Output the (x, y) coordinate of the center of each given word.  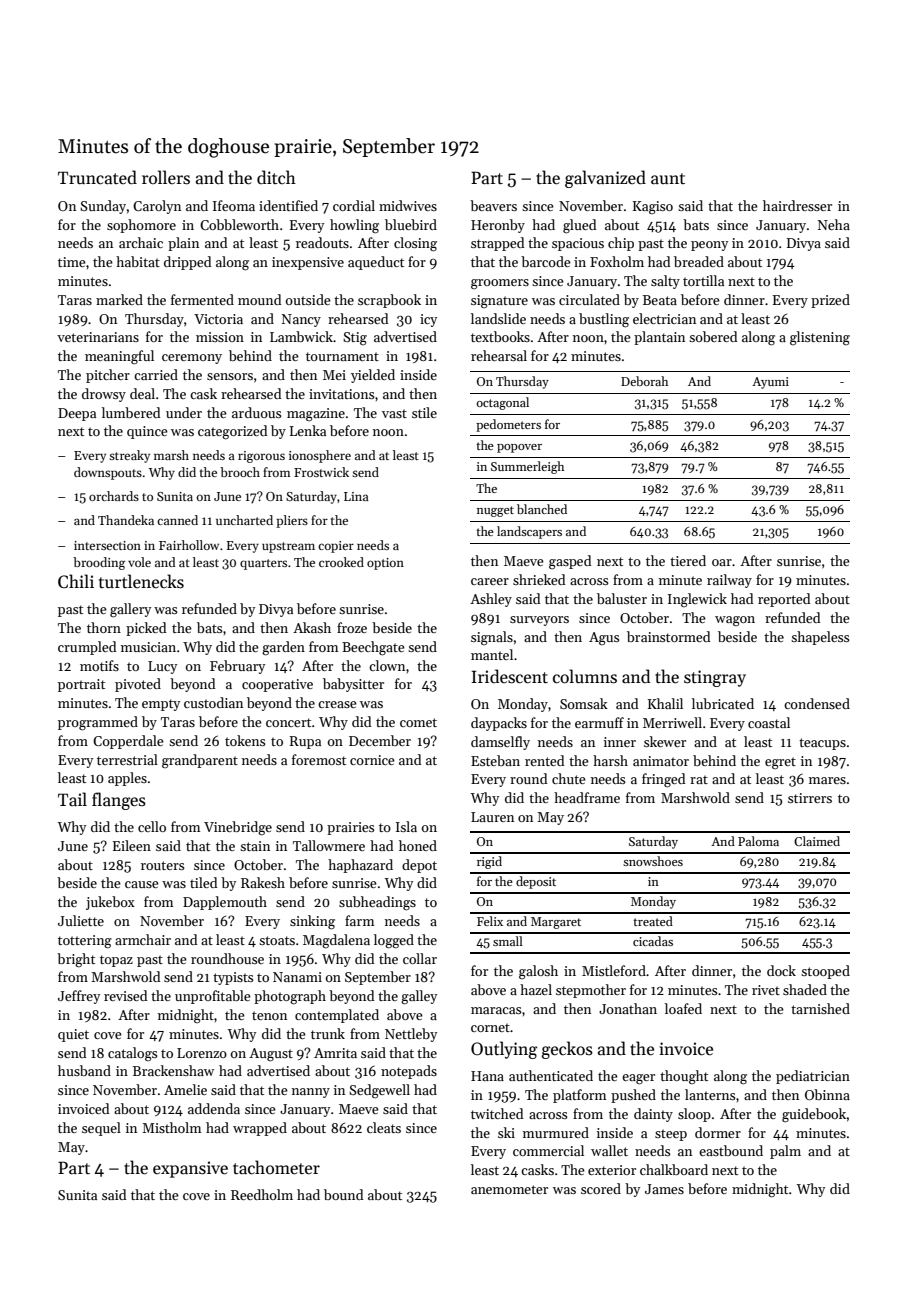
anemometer (509, 1189)
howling (354, 226)
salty (665, 282)
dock (781, 970)
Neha (834, 224)
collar (420, 958)
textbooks (500, 336)
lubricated (723, 703)
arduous (256, 412)
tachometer (276, 1167)
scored (601, 1188)
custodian (213, 702)
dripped (187, 263)
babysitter (353, 685)
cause (142, 884)
